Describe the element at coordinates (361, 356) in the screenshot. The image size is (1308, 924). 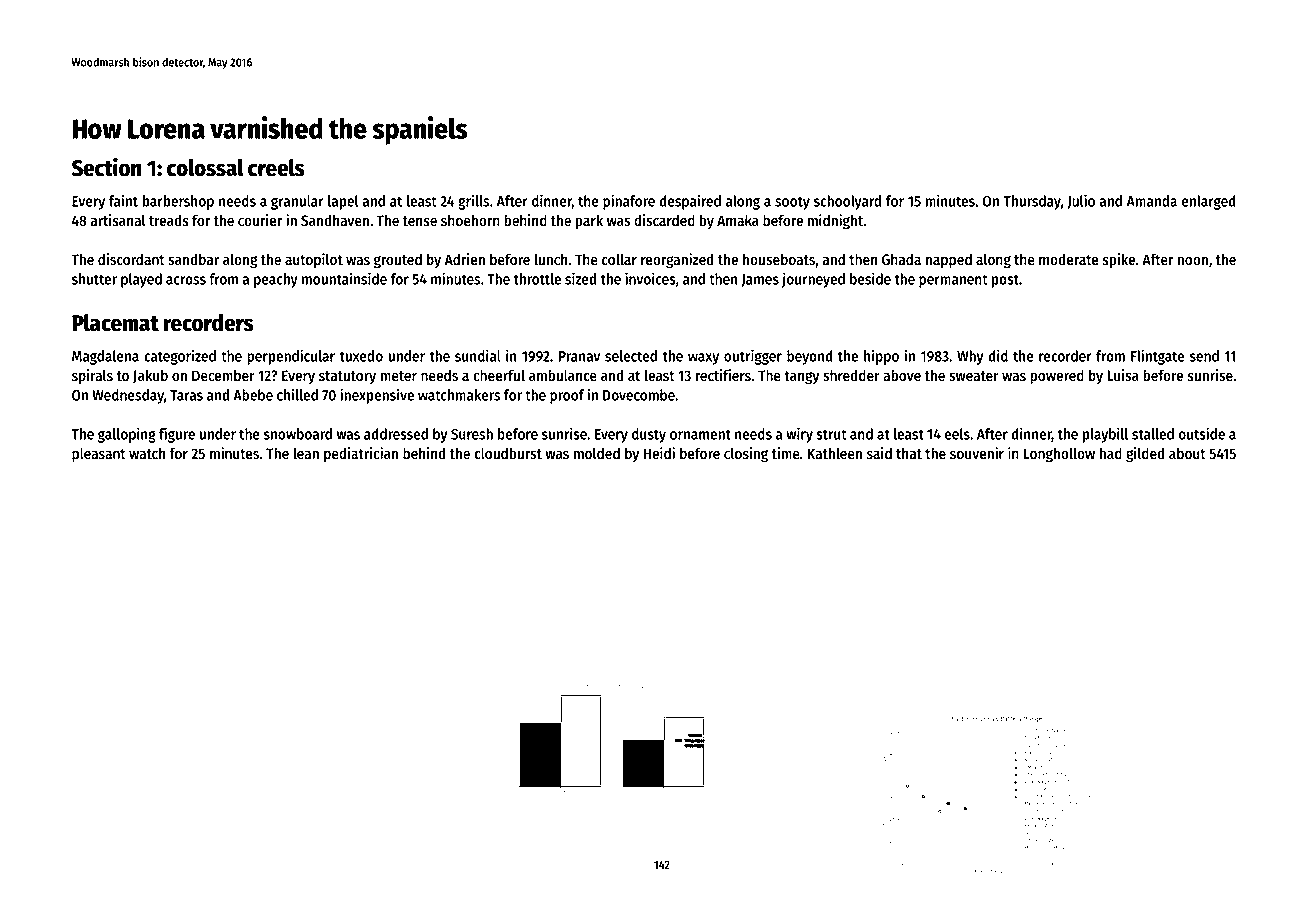
I see `tuxedo` at that location.
